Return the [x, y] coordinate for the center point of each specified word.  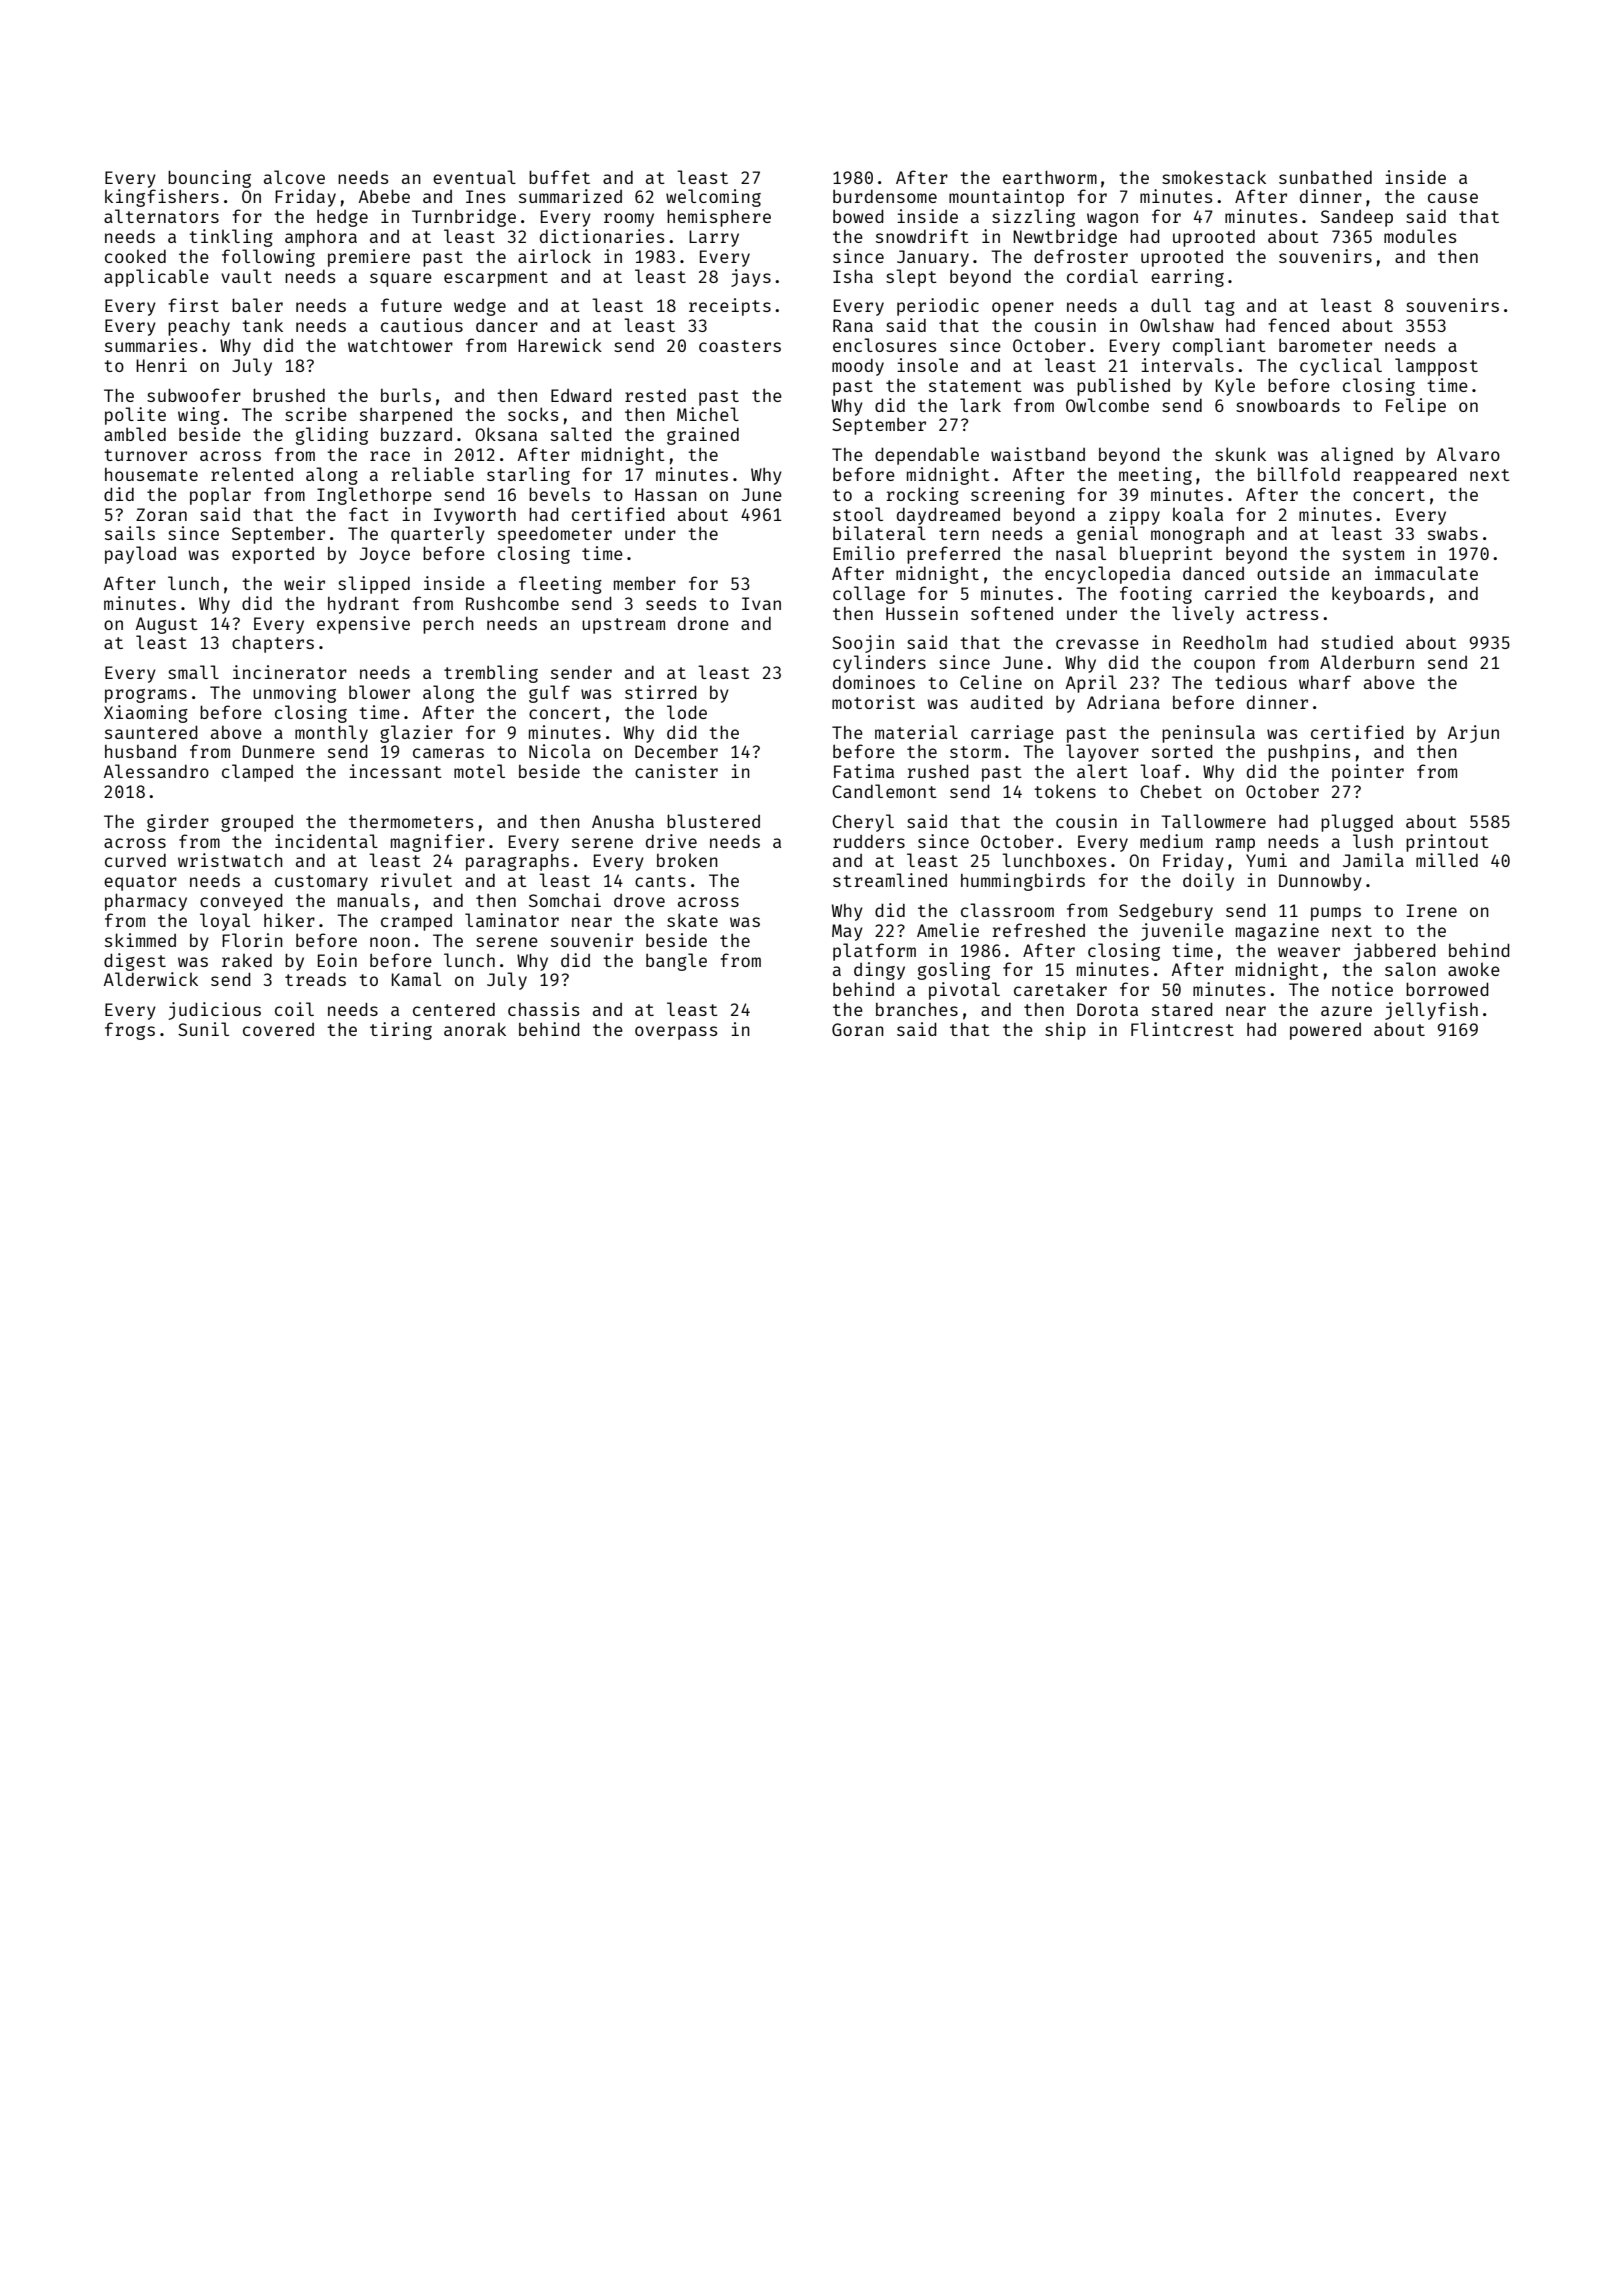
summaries [151, 345]
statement [975, 386]
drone [703, 623]
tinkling [231, 238]
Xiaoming [146, 714]
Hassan [666, 494]
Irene [1431, 910]
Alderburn [1367, 662]
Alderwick [151, 979]
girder [178, 823]
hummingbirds [1023, 882]
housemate [151, 474]
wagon [1112, 220]
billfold [1299, 474]
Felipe [1416, 407]
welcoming [713, 198]
